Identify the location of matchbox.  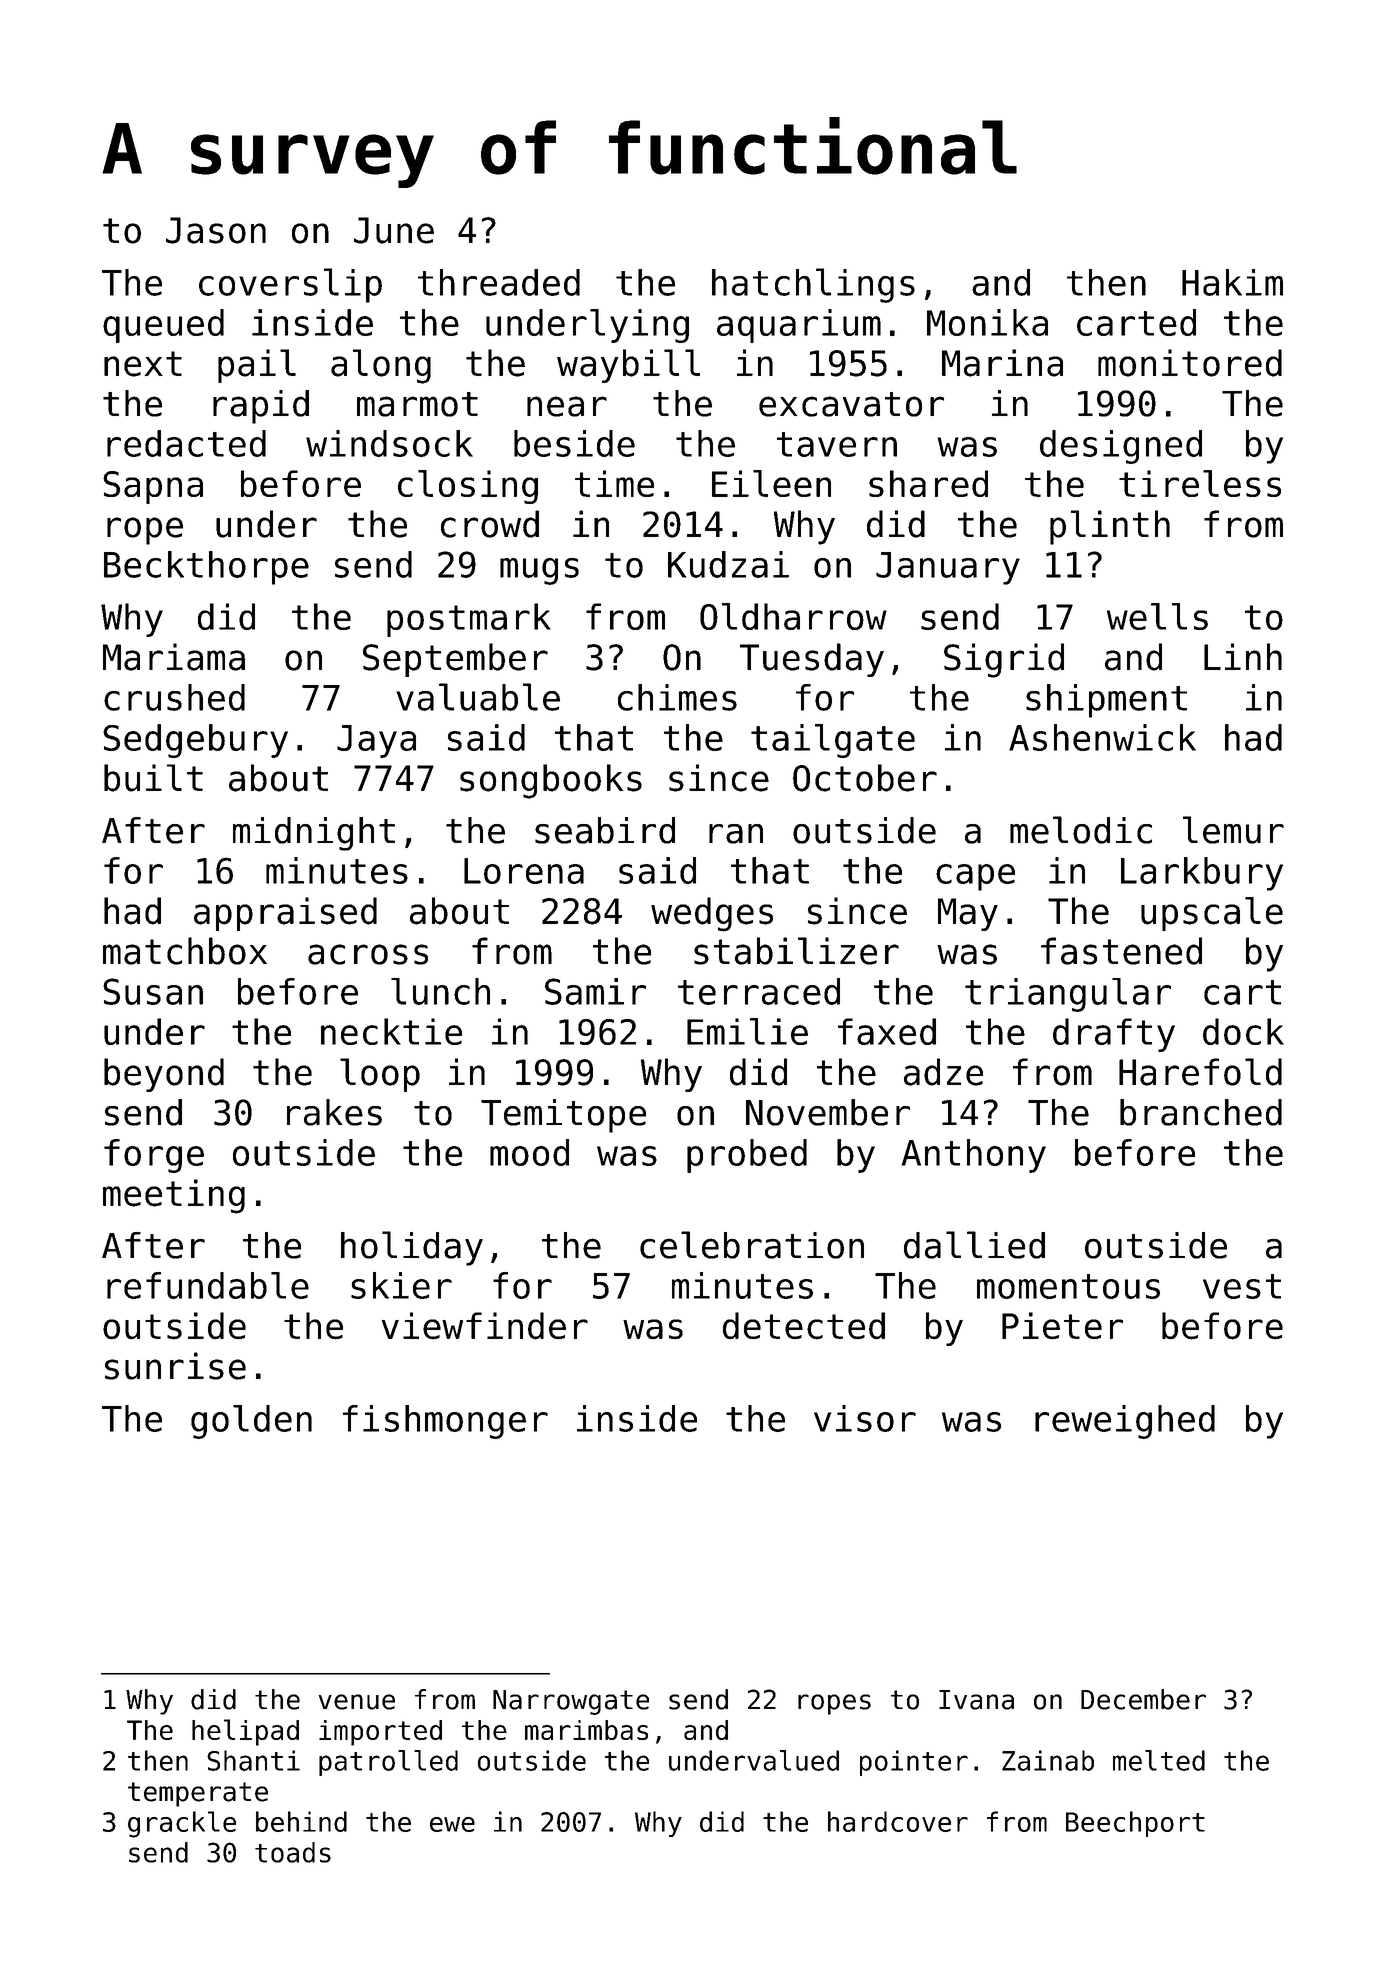
(185, 951).
